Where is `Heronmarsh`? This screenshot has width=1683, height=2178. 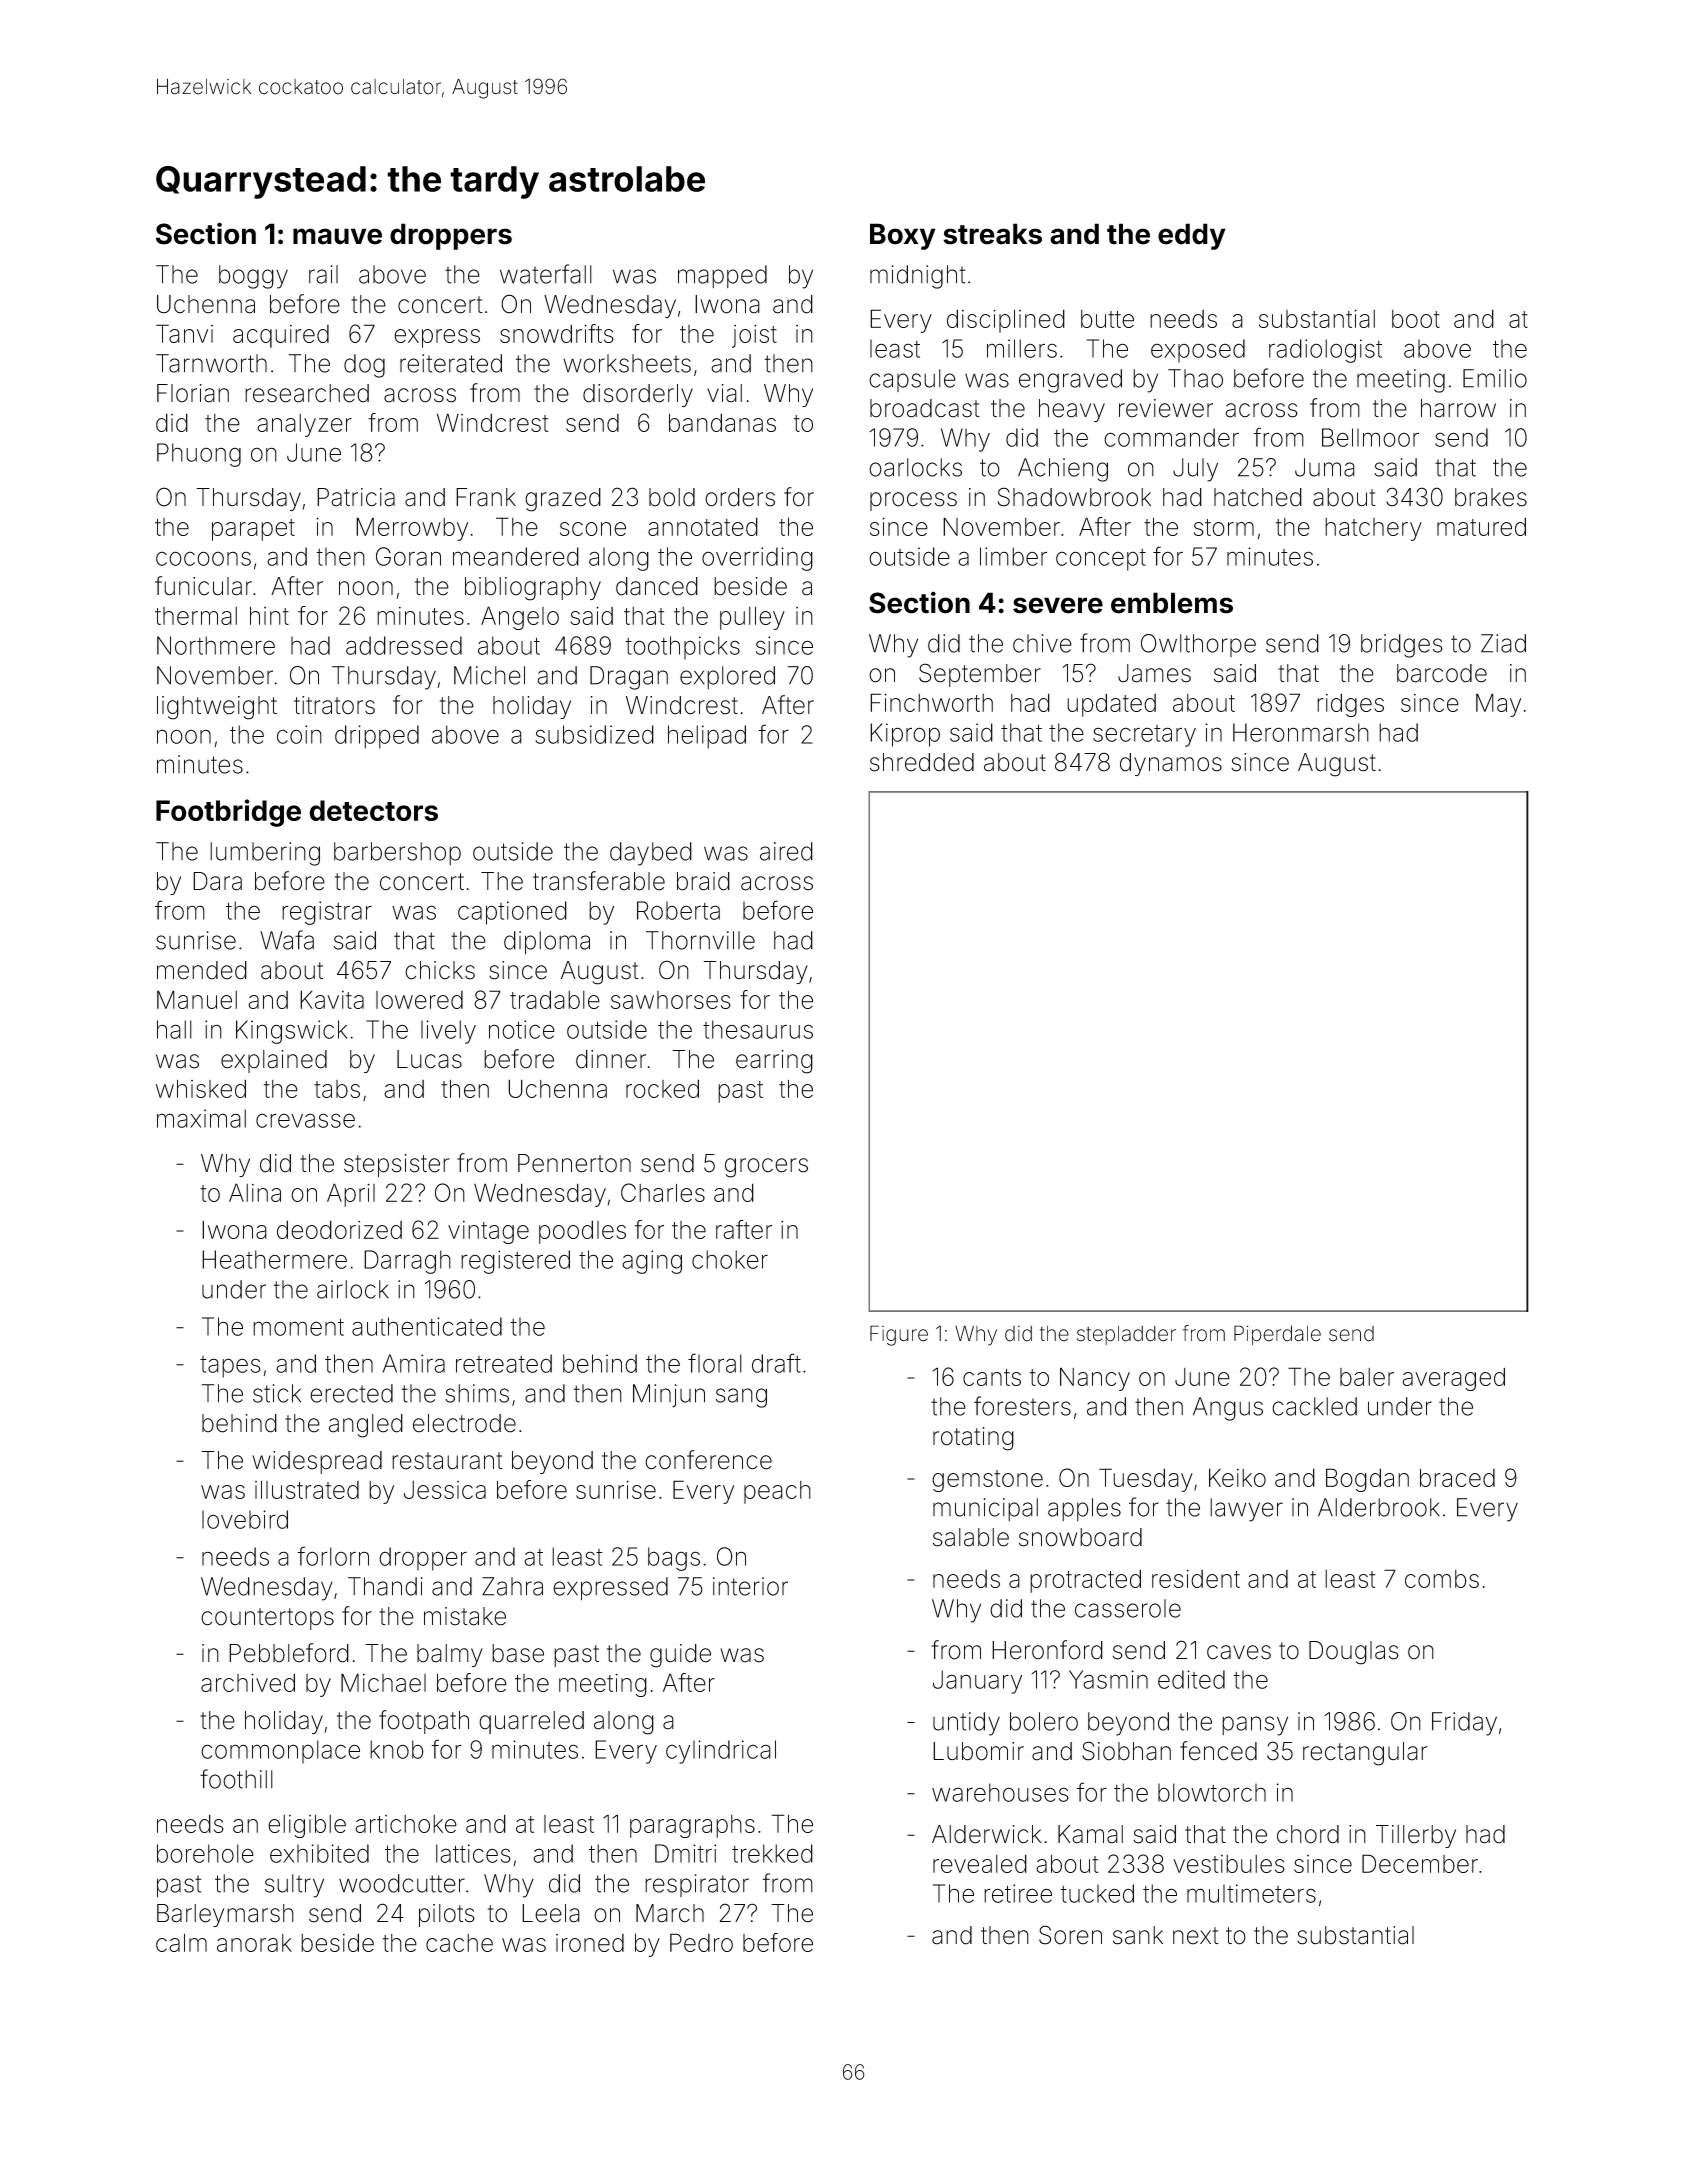 Heronmarsh is located at coordinates (1301, 732).
